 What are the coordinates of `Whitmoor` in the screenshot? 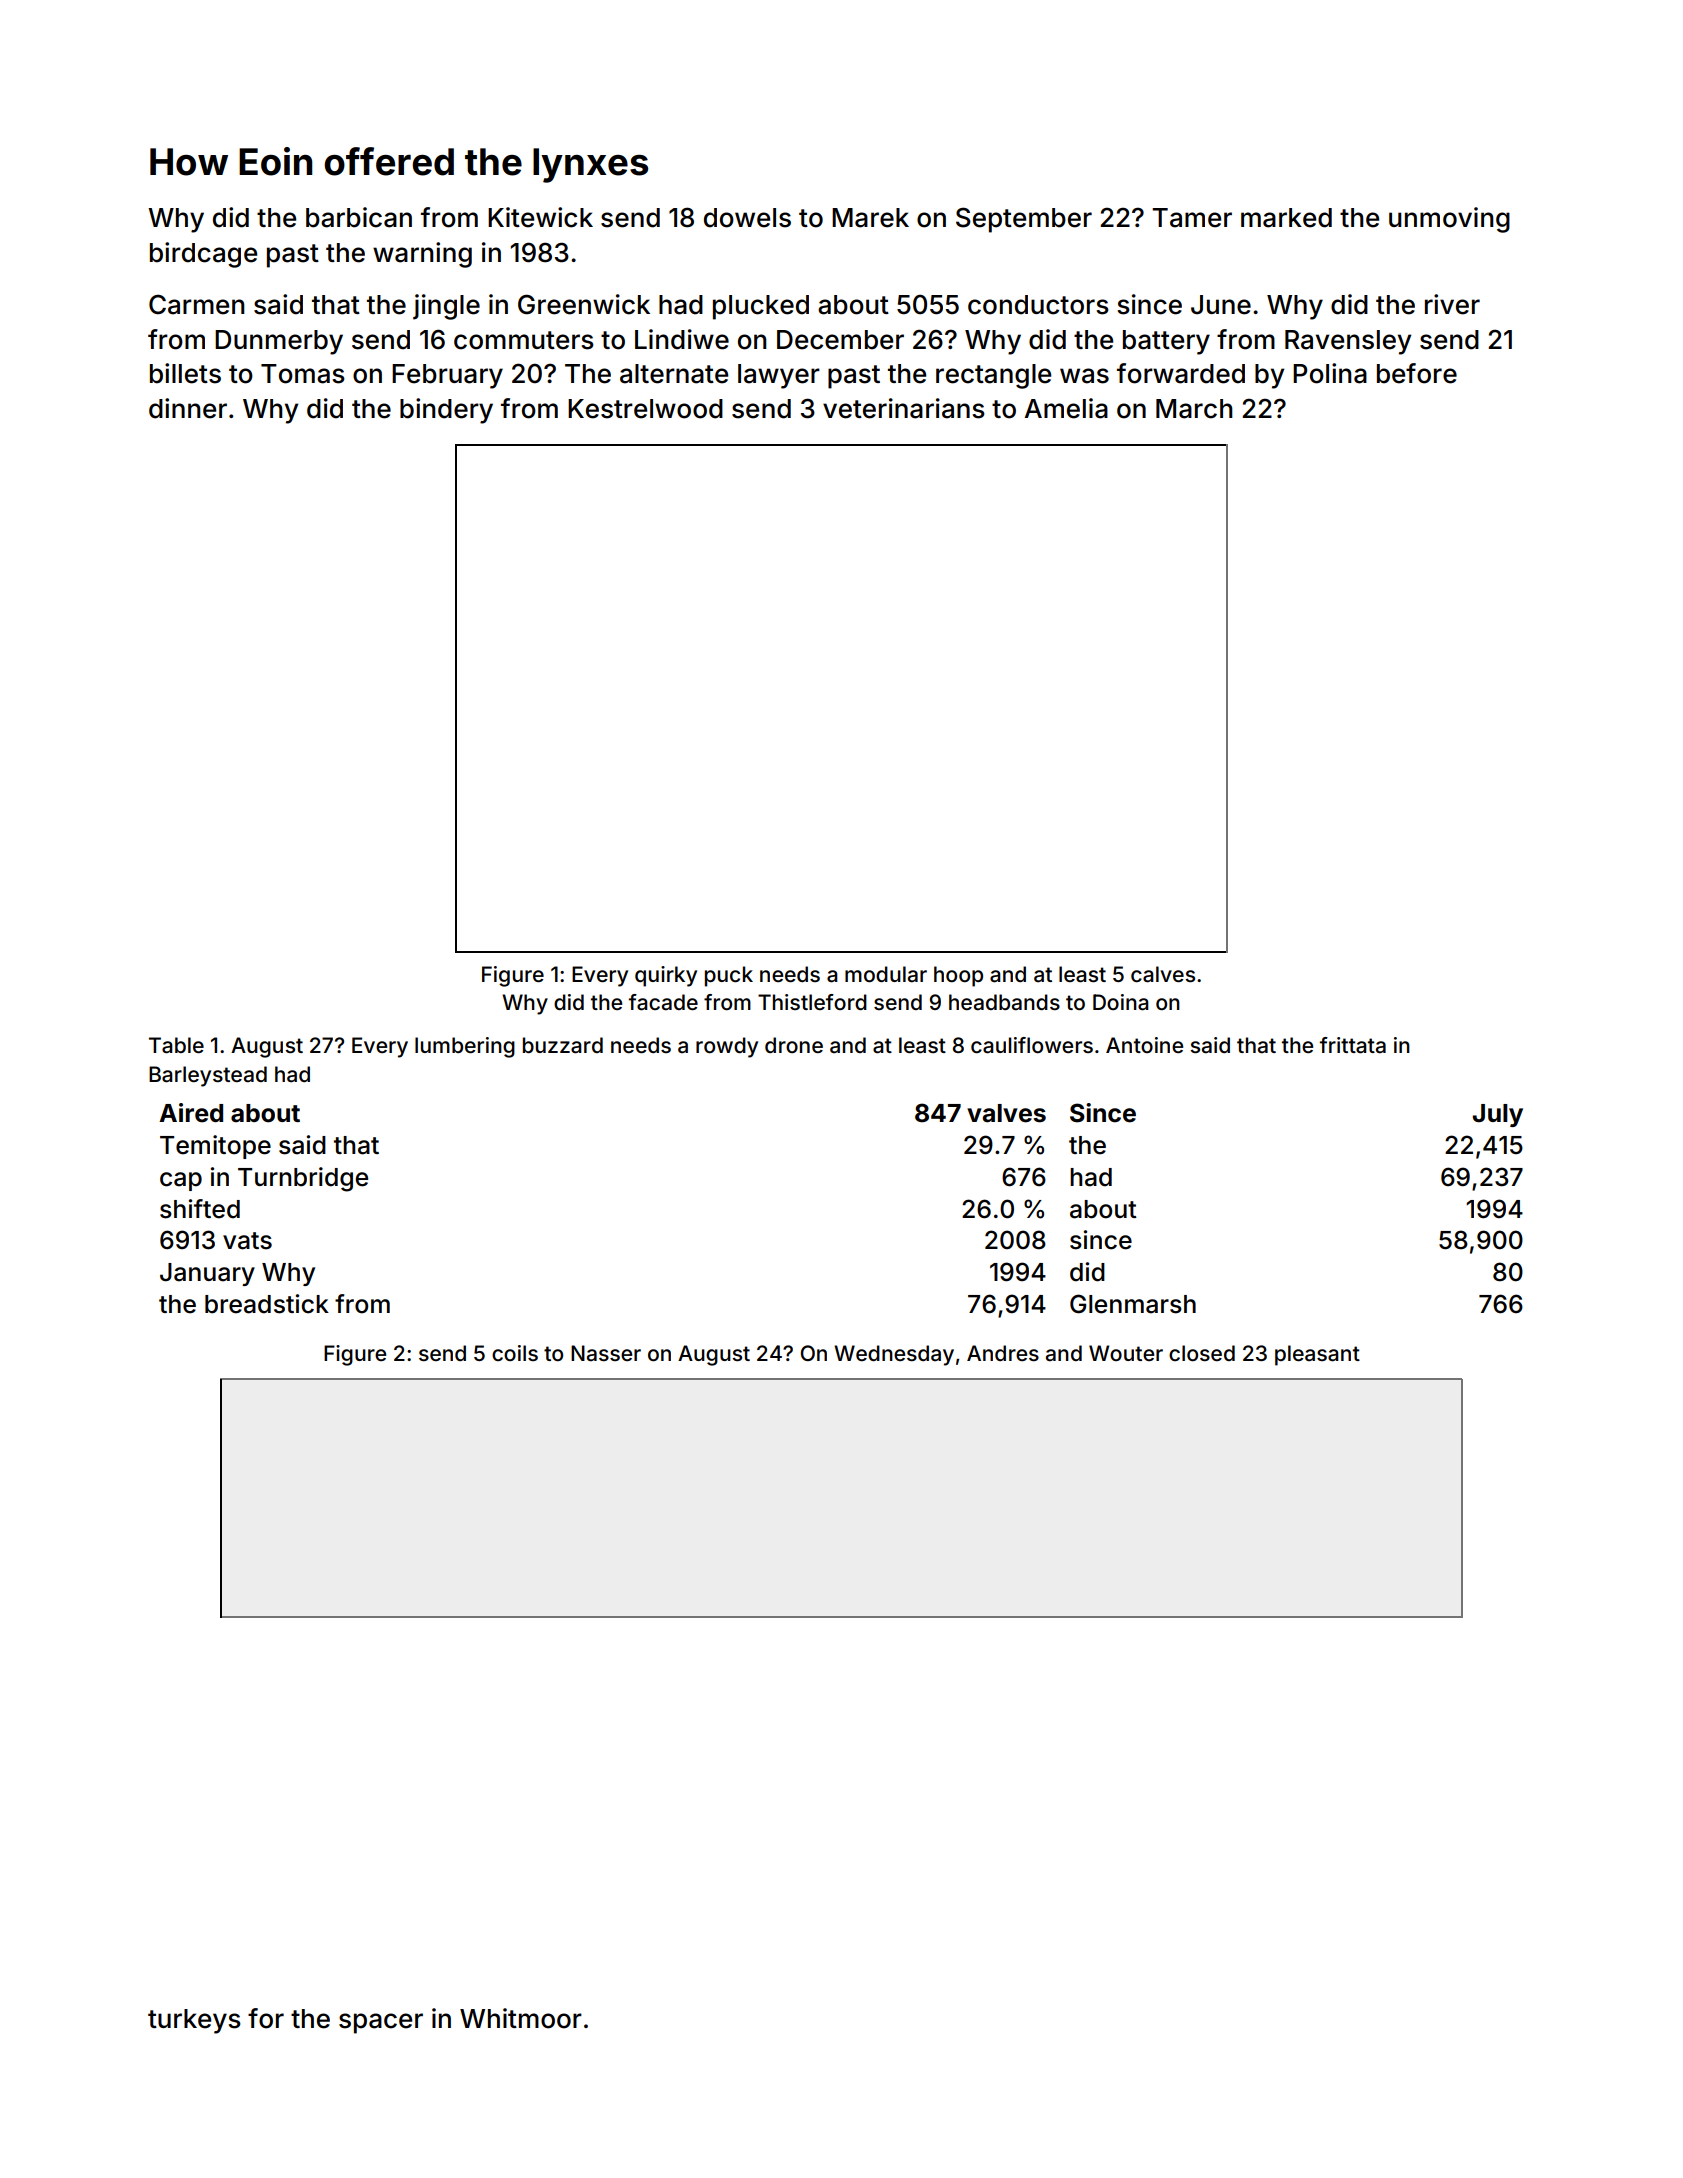 It's located at (521, 2018).
